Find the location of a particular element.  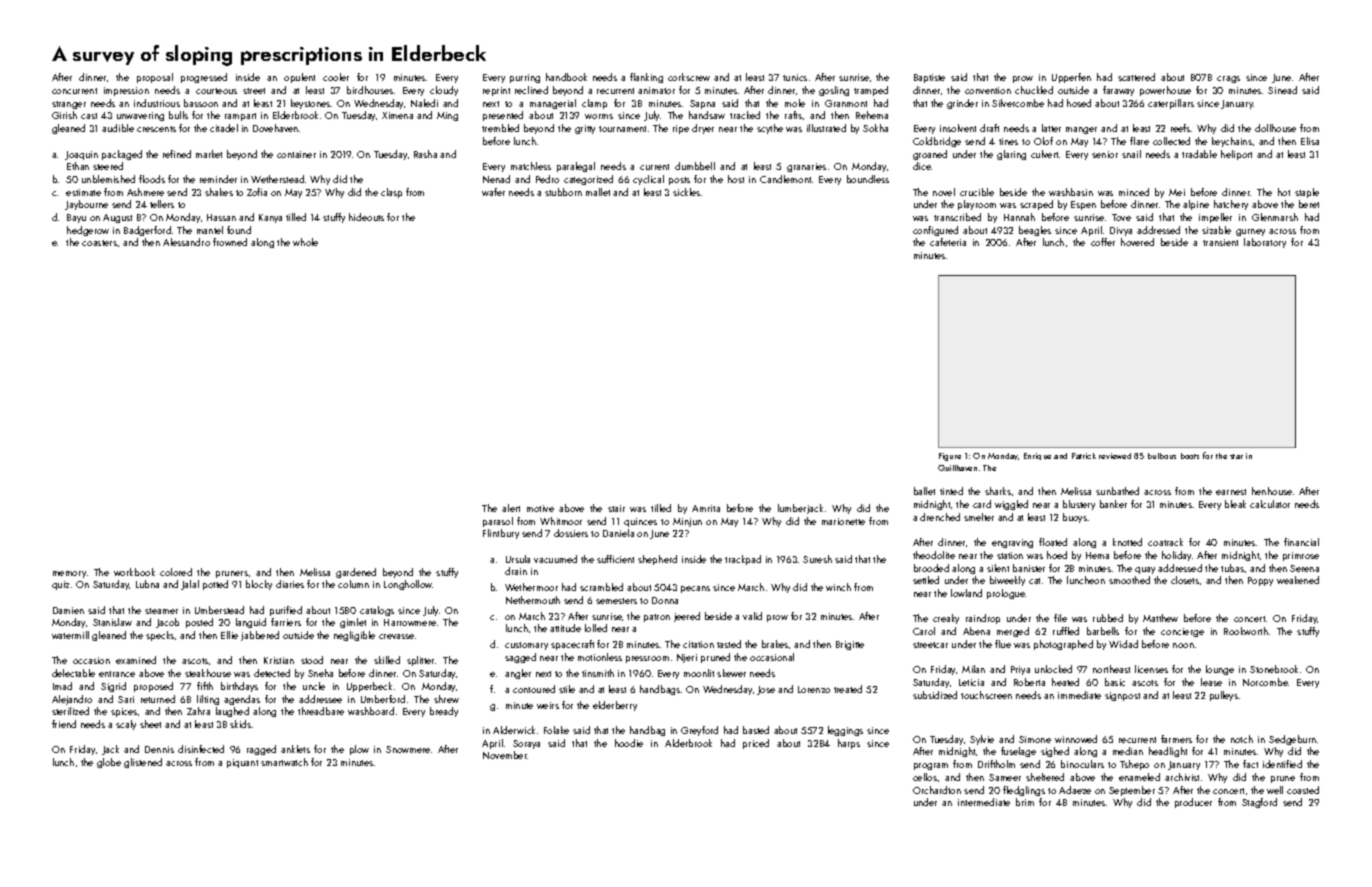

whole is located at coordinates (305, 242).
